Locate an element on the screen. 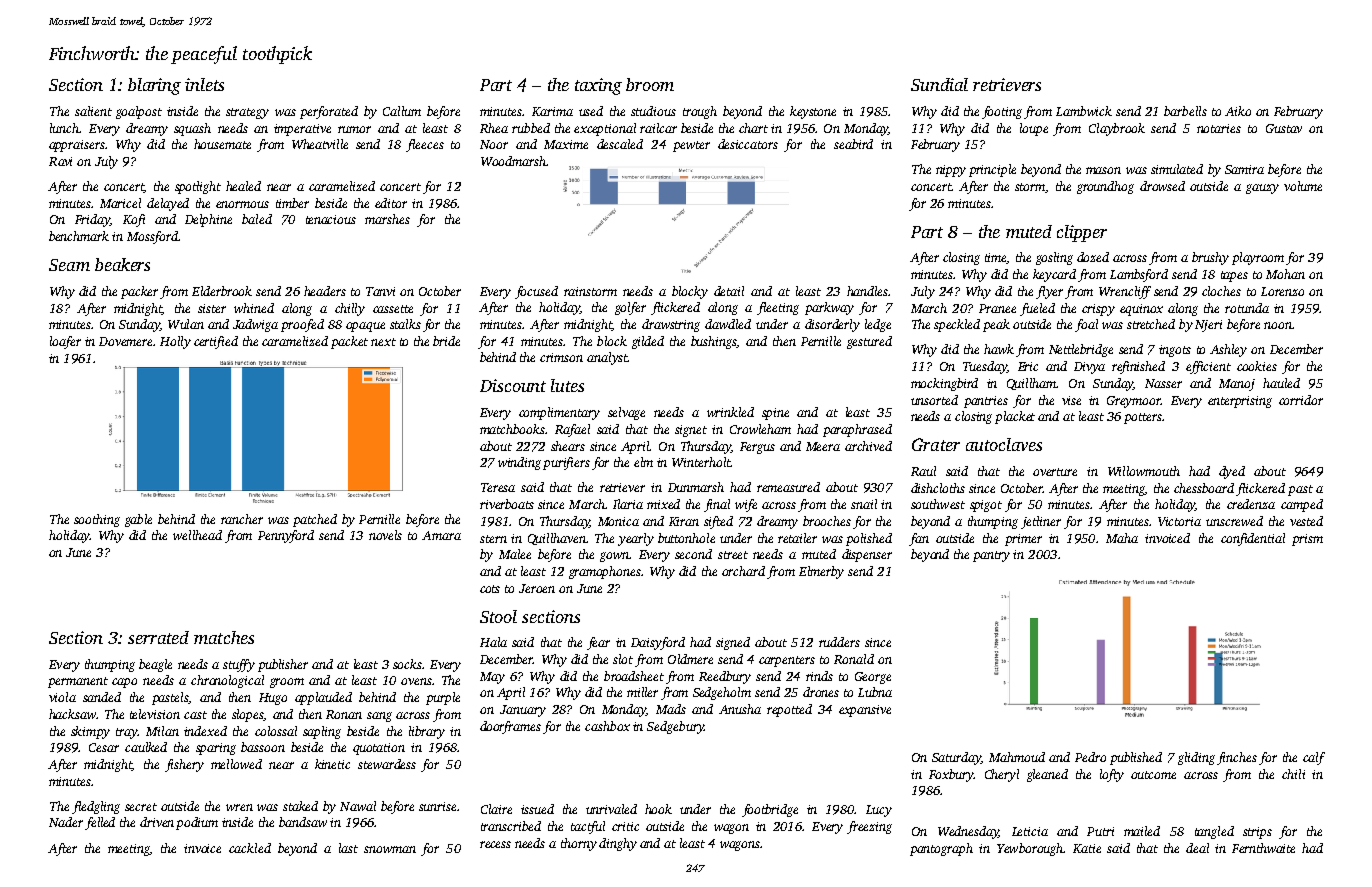  mellowed is located at coordinates (236, 764).
